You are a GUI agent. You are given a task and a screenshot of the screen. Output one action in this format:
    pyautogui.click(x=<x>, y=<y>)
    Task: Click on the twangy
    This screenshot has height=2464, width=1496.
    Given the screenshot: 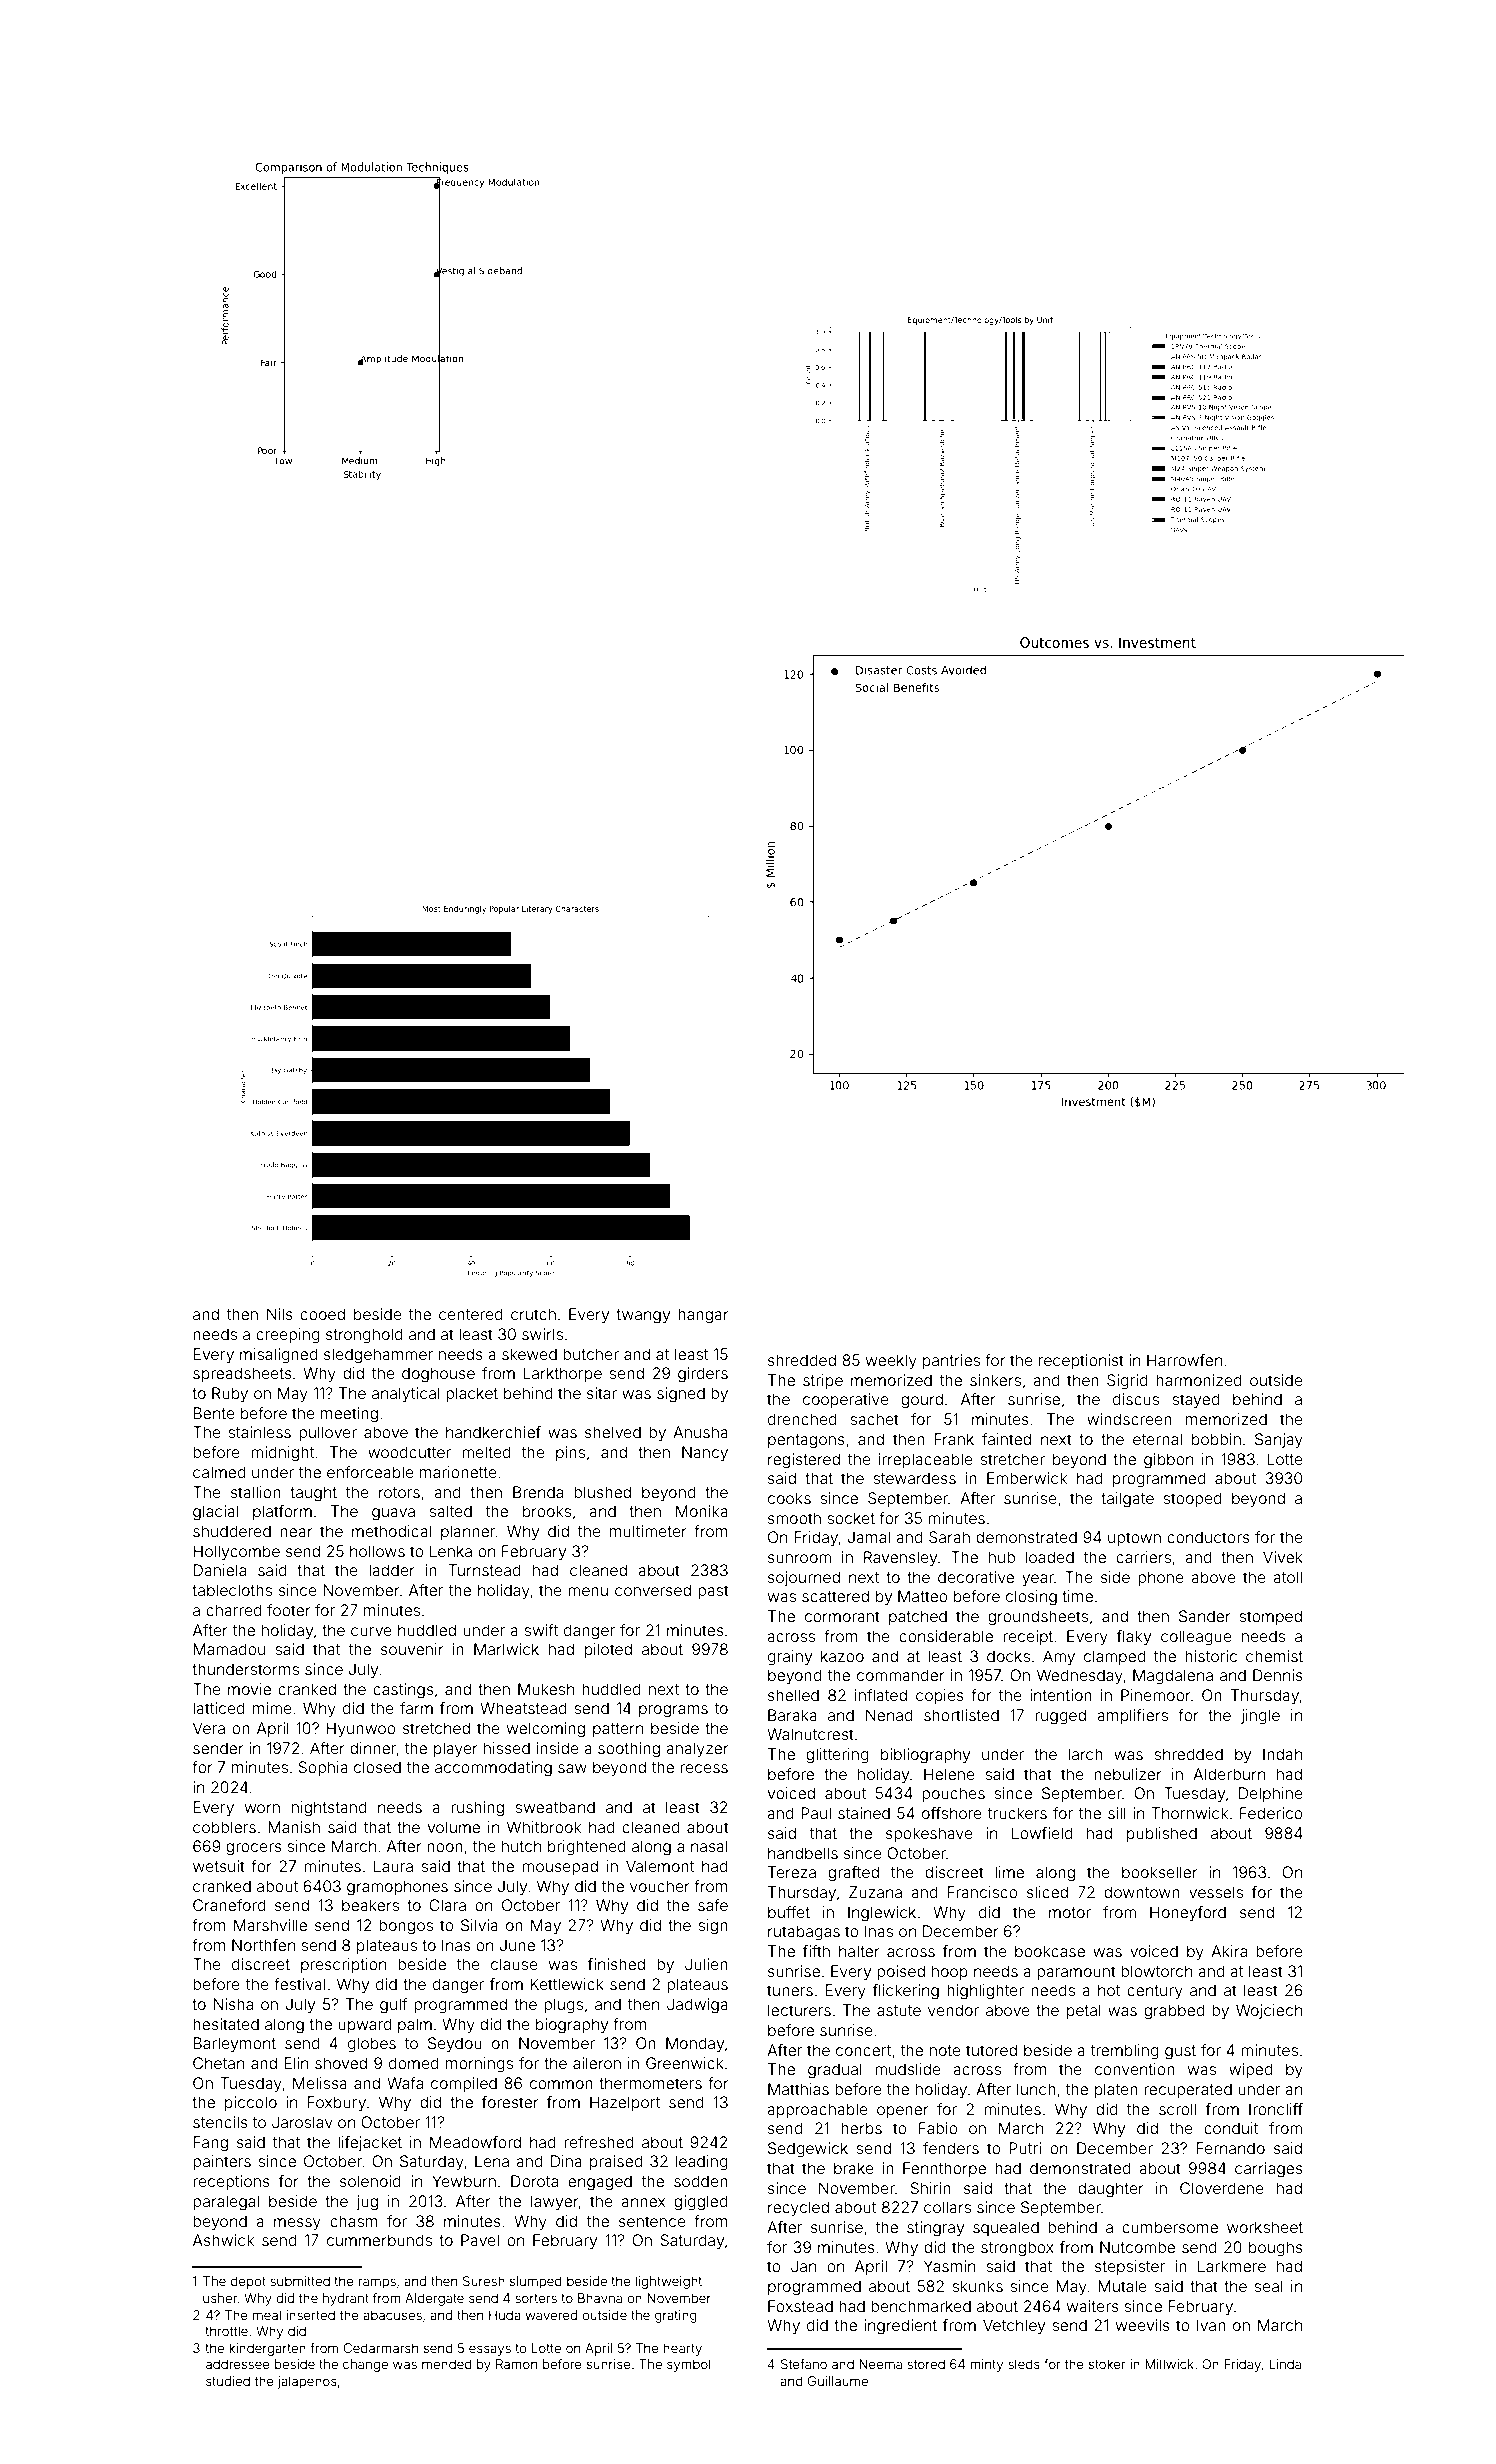 What is the action you would take?
    pyautogui.click(x=643, y=1316)
